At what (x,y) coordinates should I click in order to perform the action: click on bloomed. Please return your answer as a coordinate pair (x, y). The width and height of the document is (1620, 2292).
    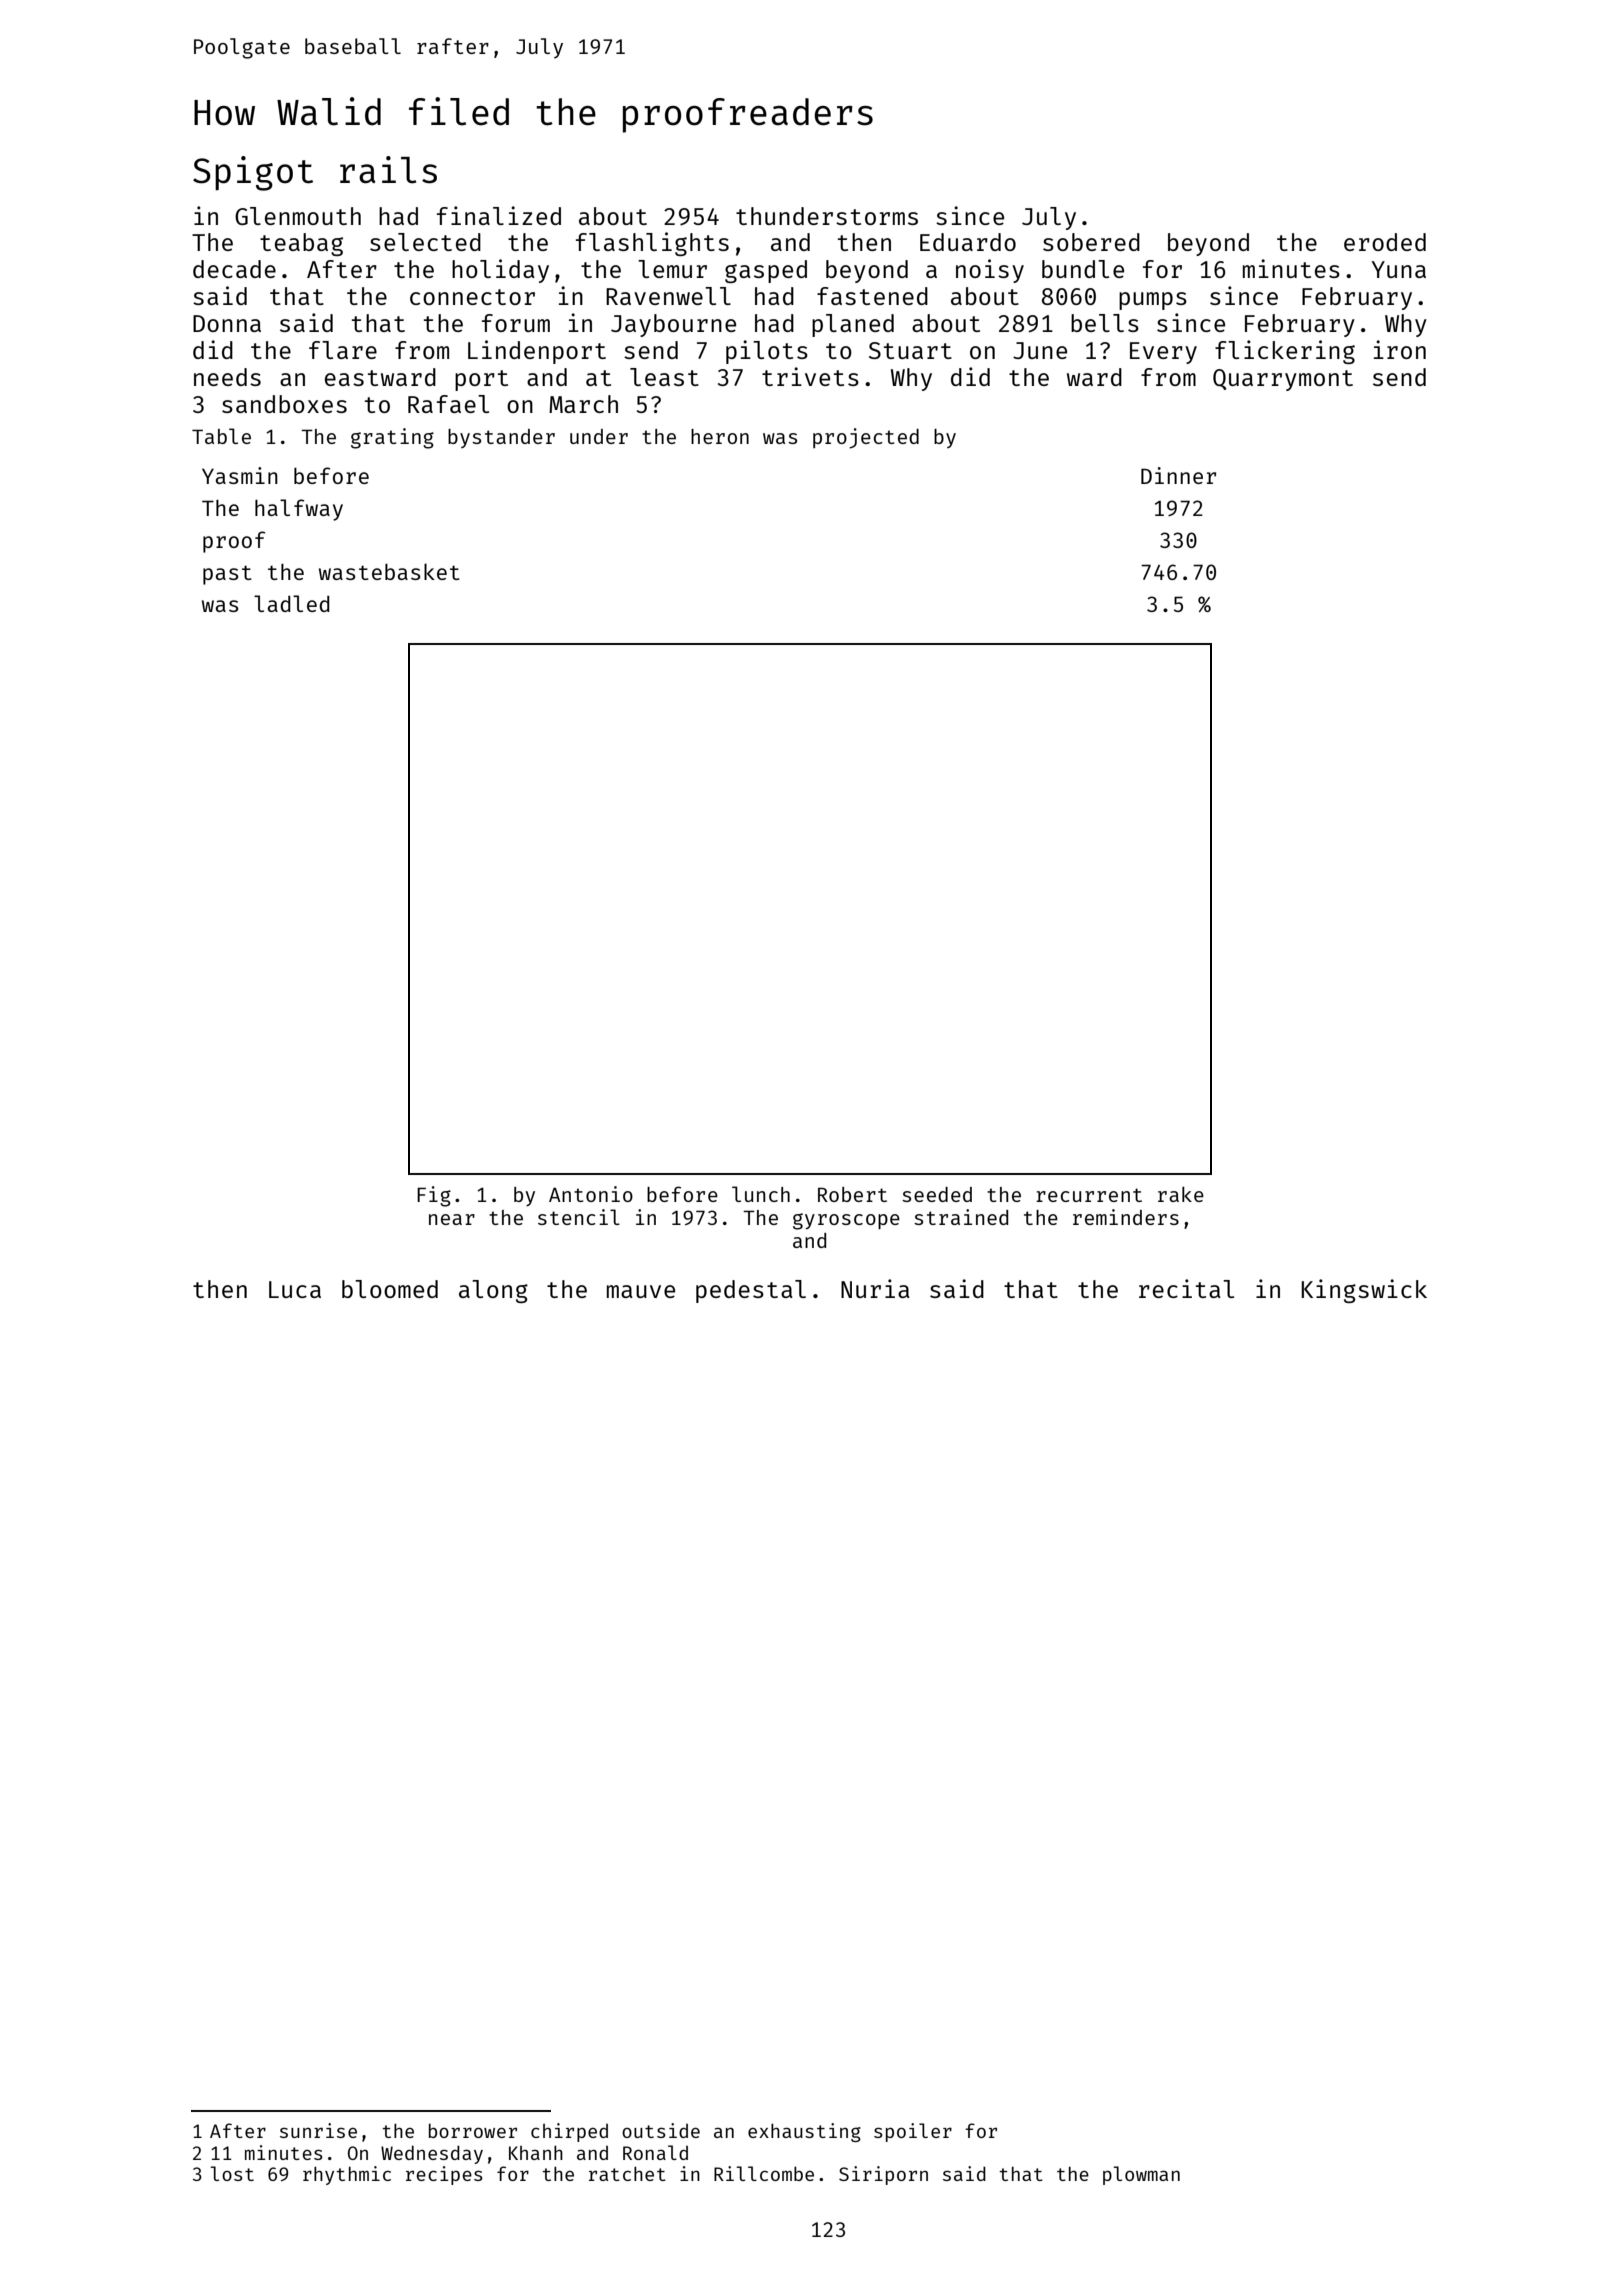
    Looking at the image, I should click on (390, 1289).
